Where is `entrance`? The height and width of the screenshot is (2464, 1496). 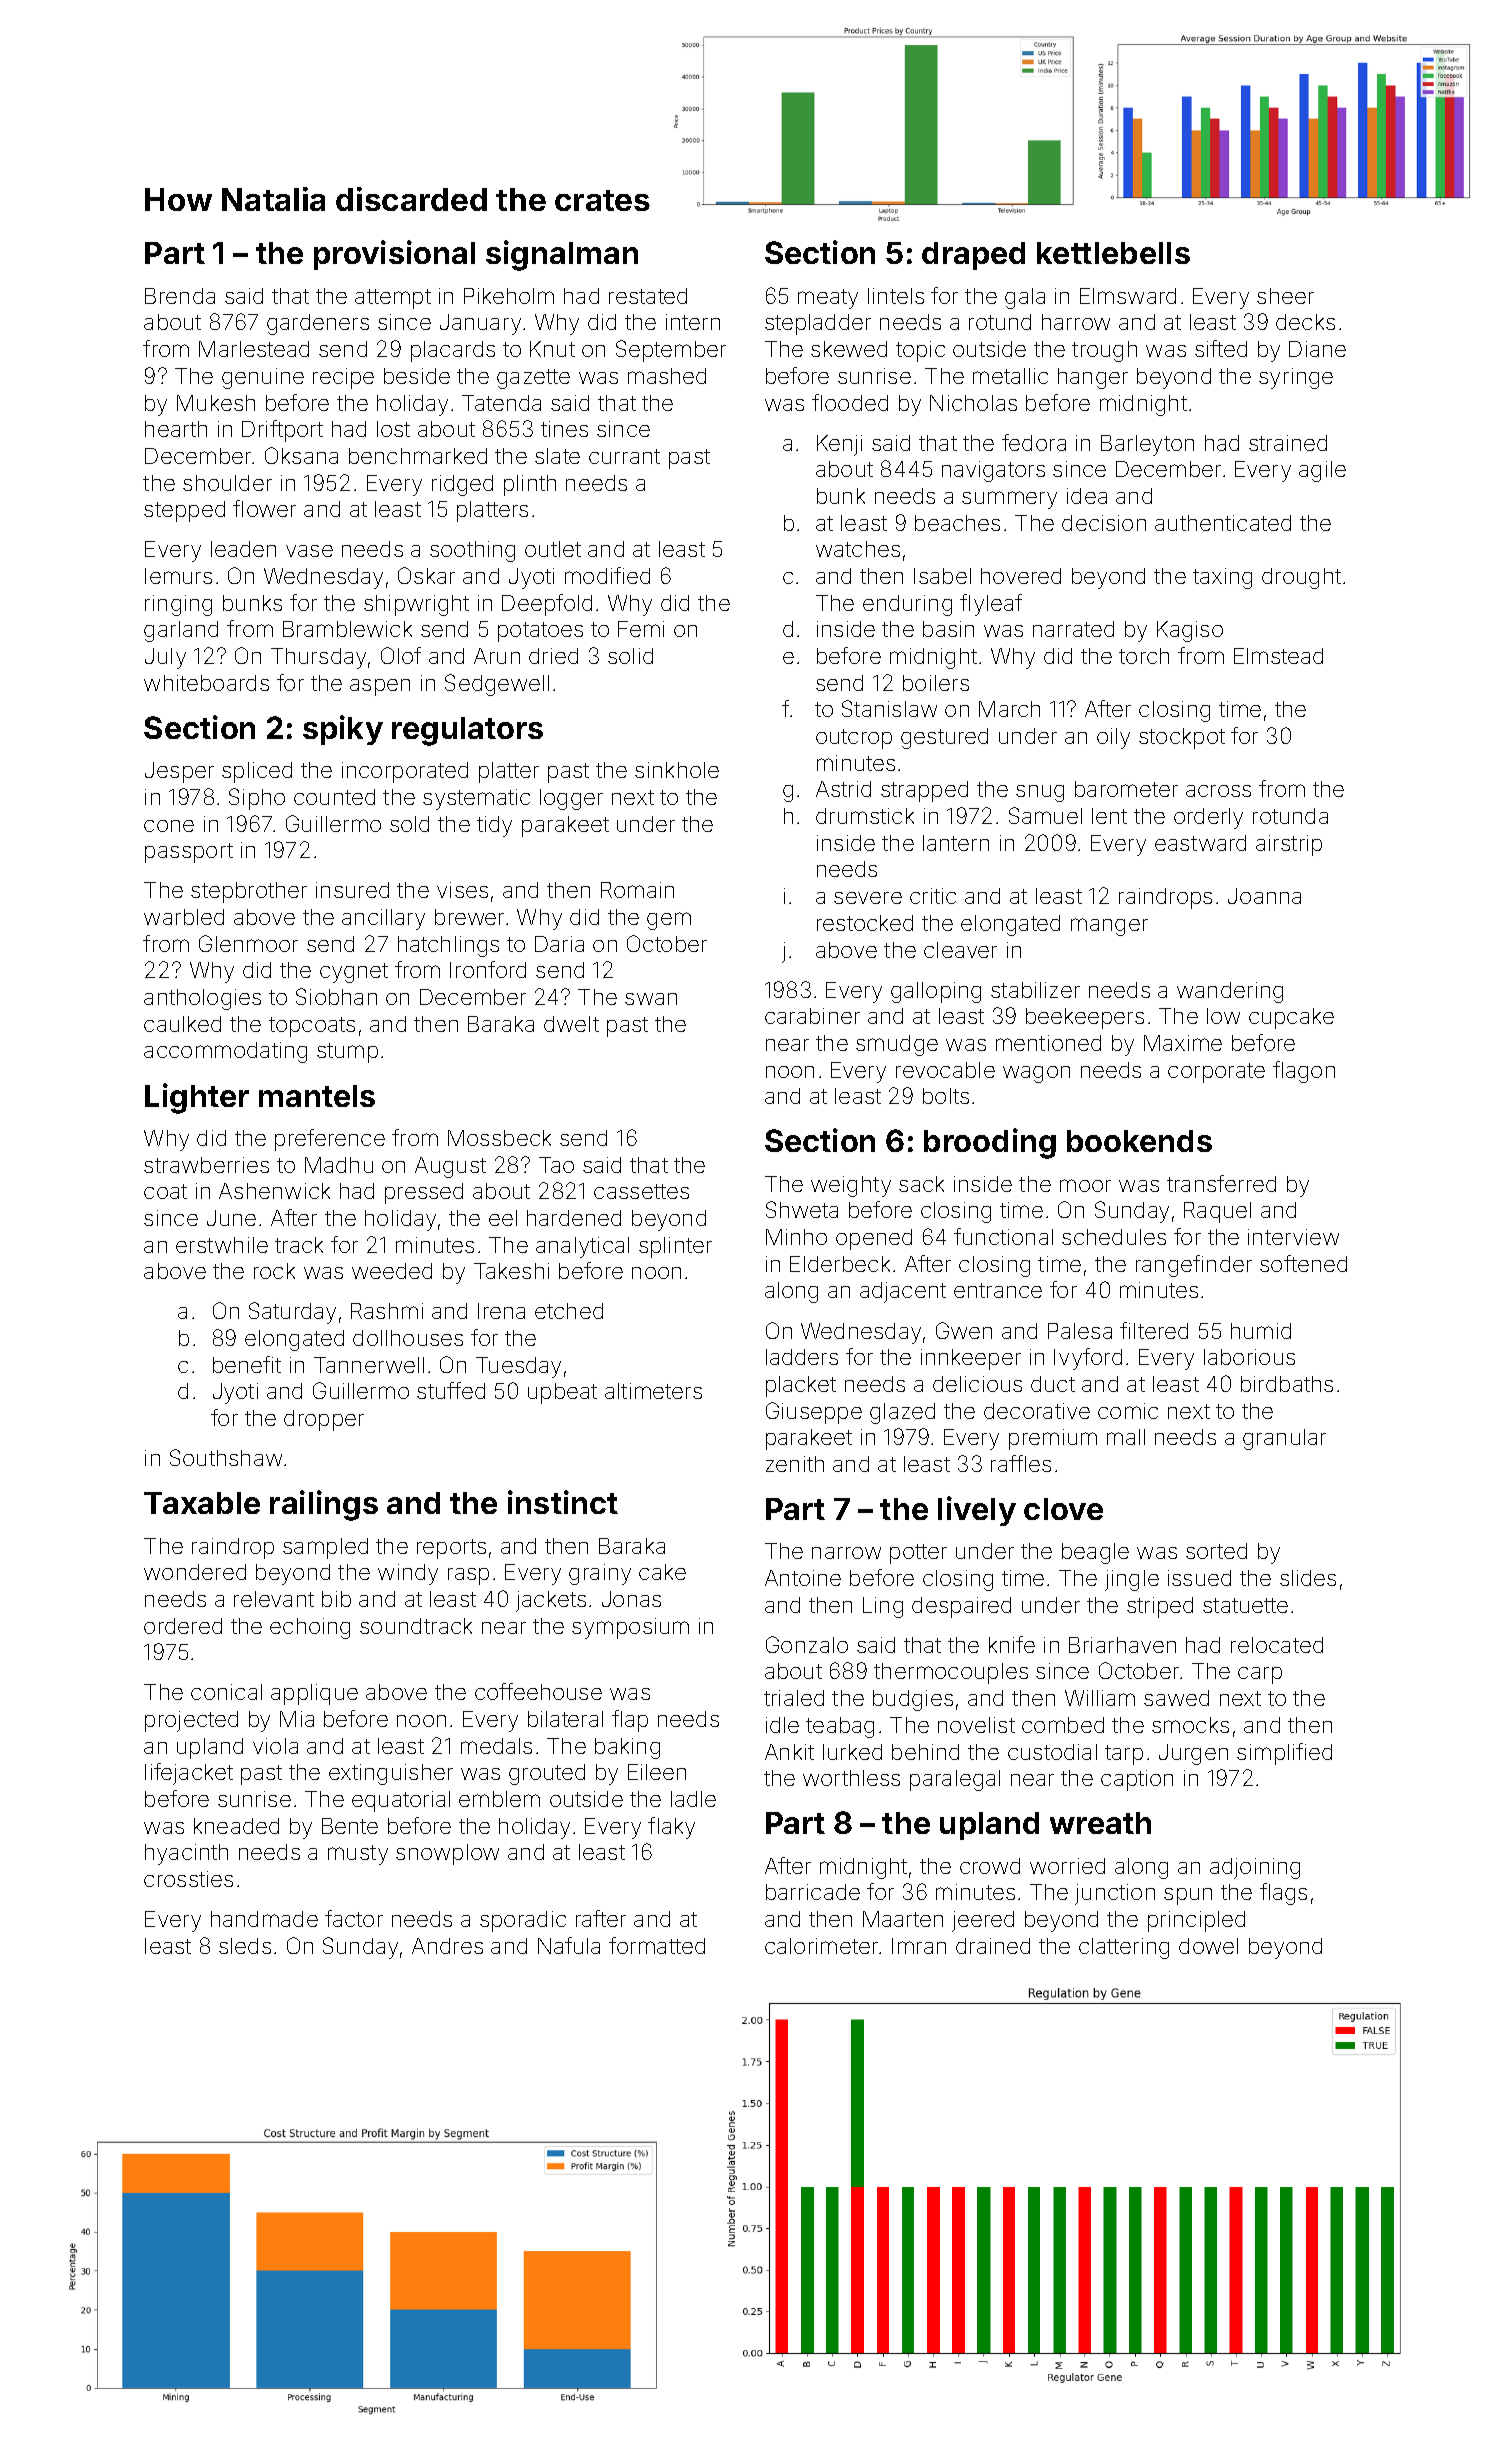 entrance is located at coordinates (998, 1290).
